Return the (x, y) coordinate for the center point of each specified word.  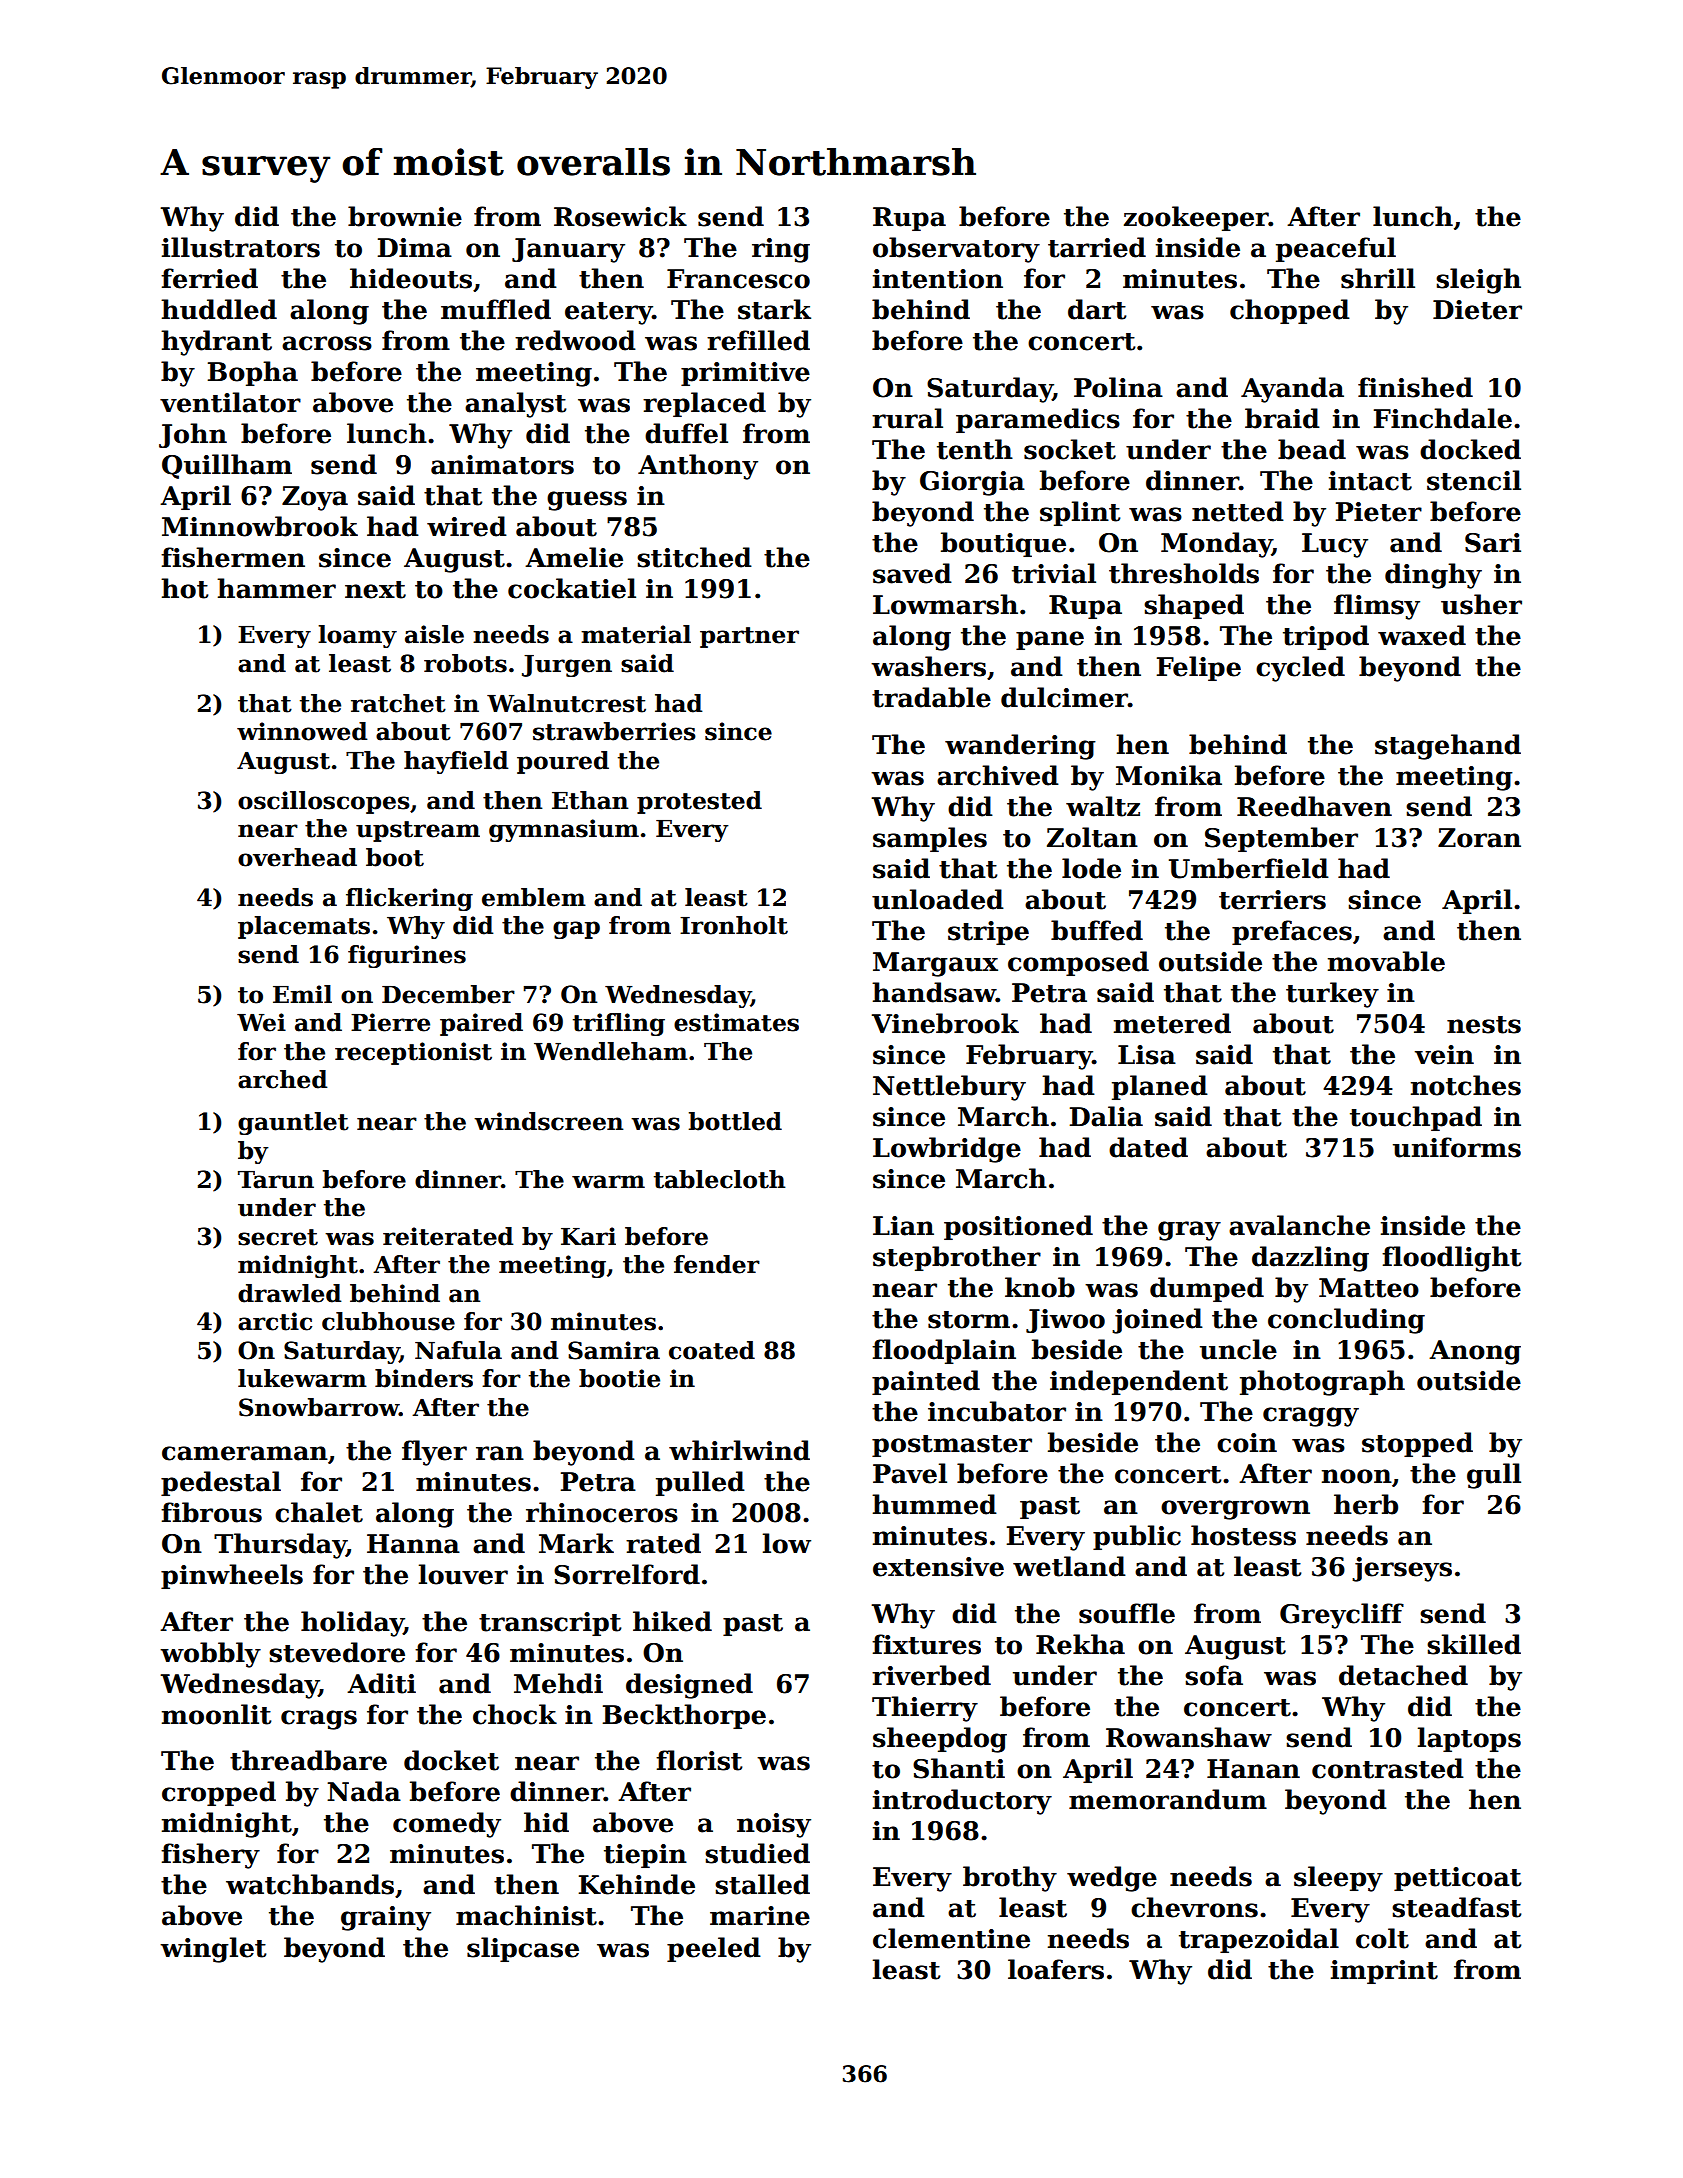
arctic (275, 1321)
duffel (686, 433)
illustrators (241, 247)
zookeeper (1196, 218)
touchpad (1416, 1118)
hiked (672, 1621)
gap (576, 930)
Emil (302, 994)
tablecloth (719, 1179)
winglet (213, 1950)
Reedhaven (1314, 806)
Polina (1118, 387)
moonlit (216, 1714)
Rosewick (620, 216)
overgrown (1235, 1510)
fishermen (233, 557)
